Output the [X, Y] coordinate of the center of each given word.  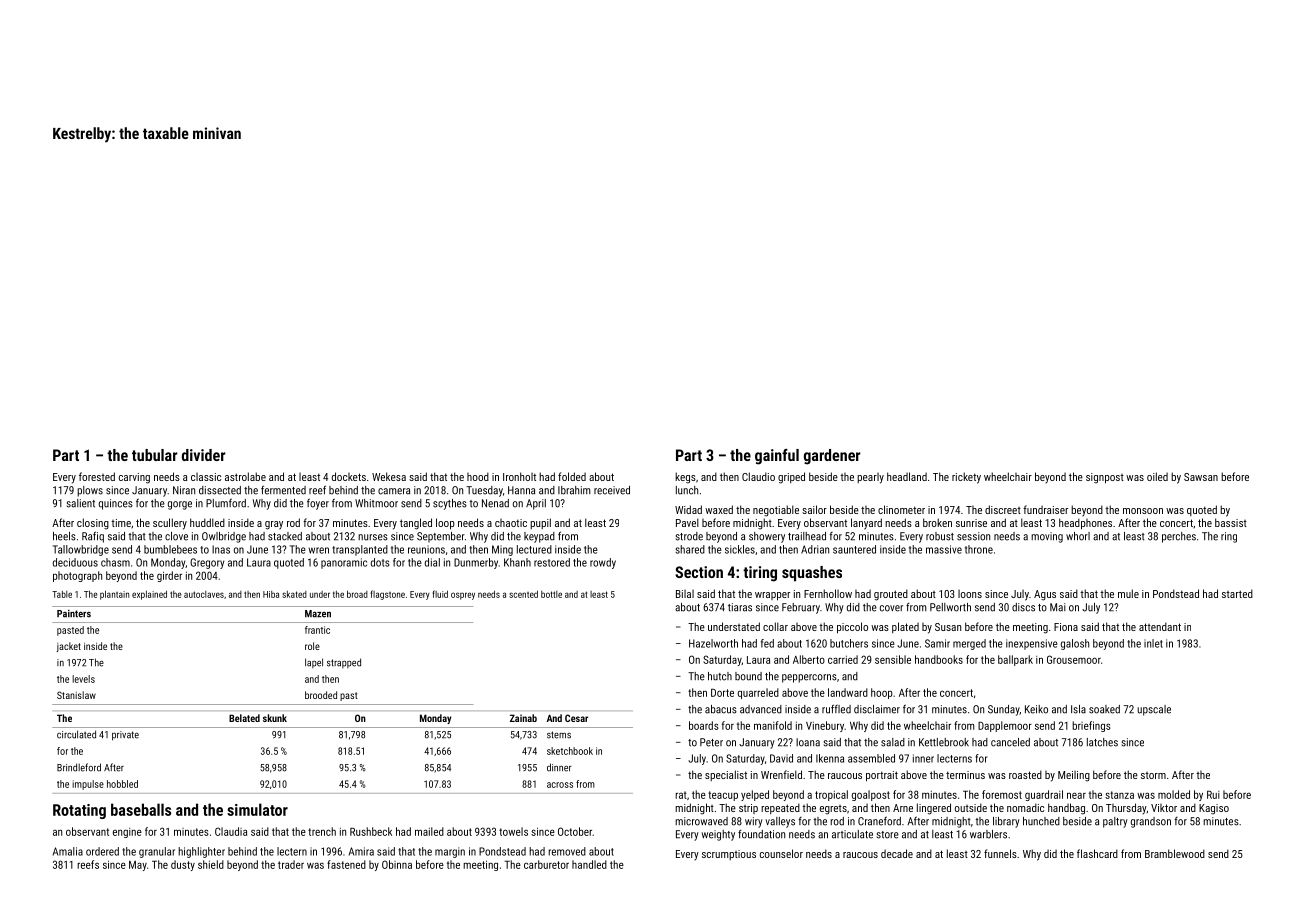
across [560, 785]
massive [944, 549]
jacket [69, 647]
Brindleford [79, 767]
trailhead [807, 536]
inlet [1153, 643]
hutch [720, 676]
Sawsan [1201, 477]
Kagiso [1214, 809]
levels [83, 679]
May [138, 866]
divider [204, 455]
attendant [1160, 626]
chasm [115, 562]
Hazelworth [713, 643]
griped [791, 478]
